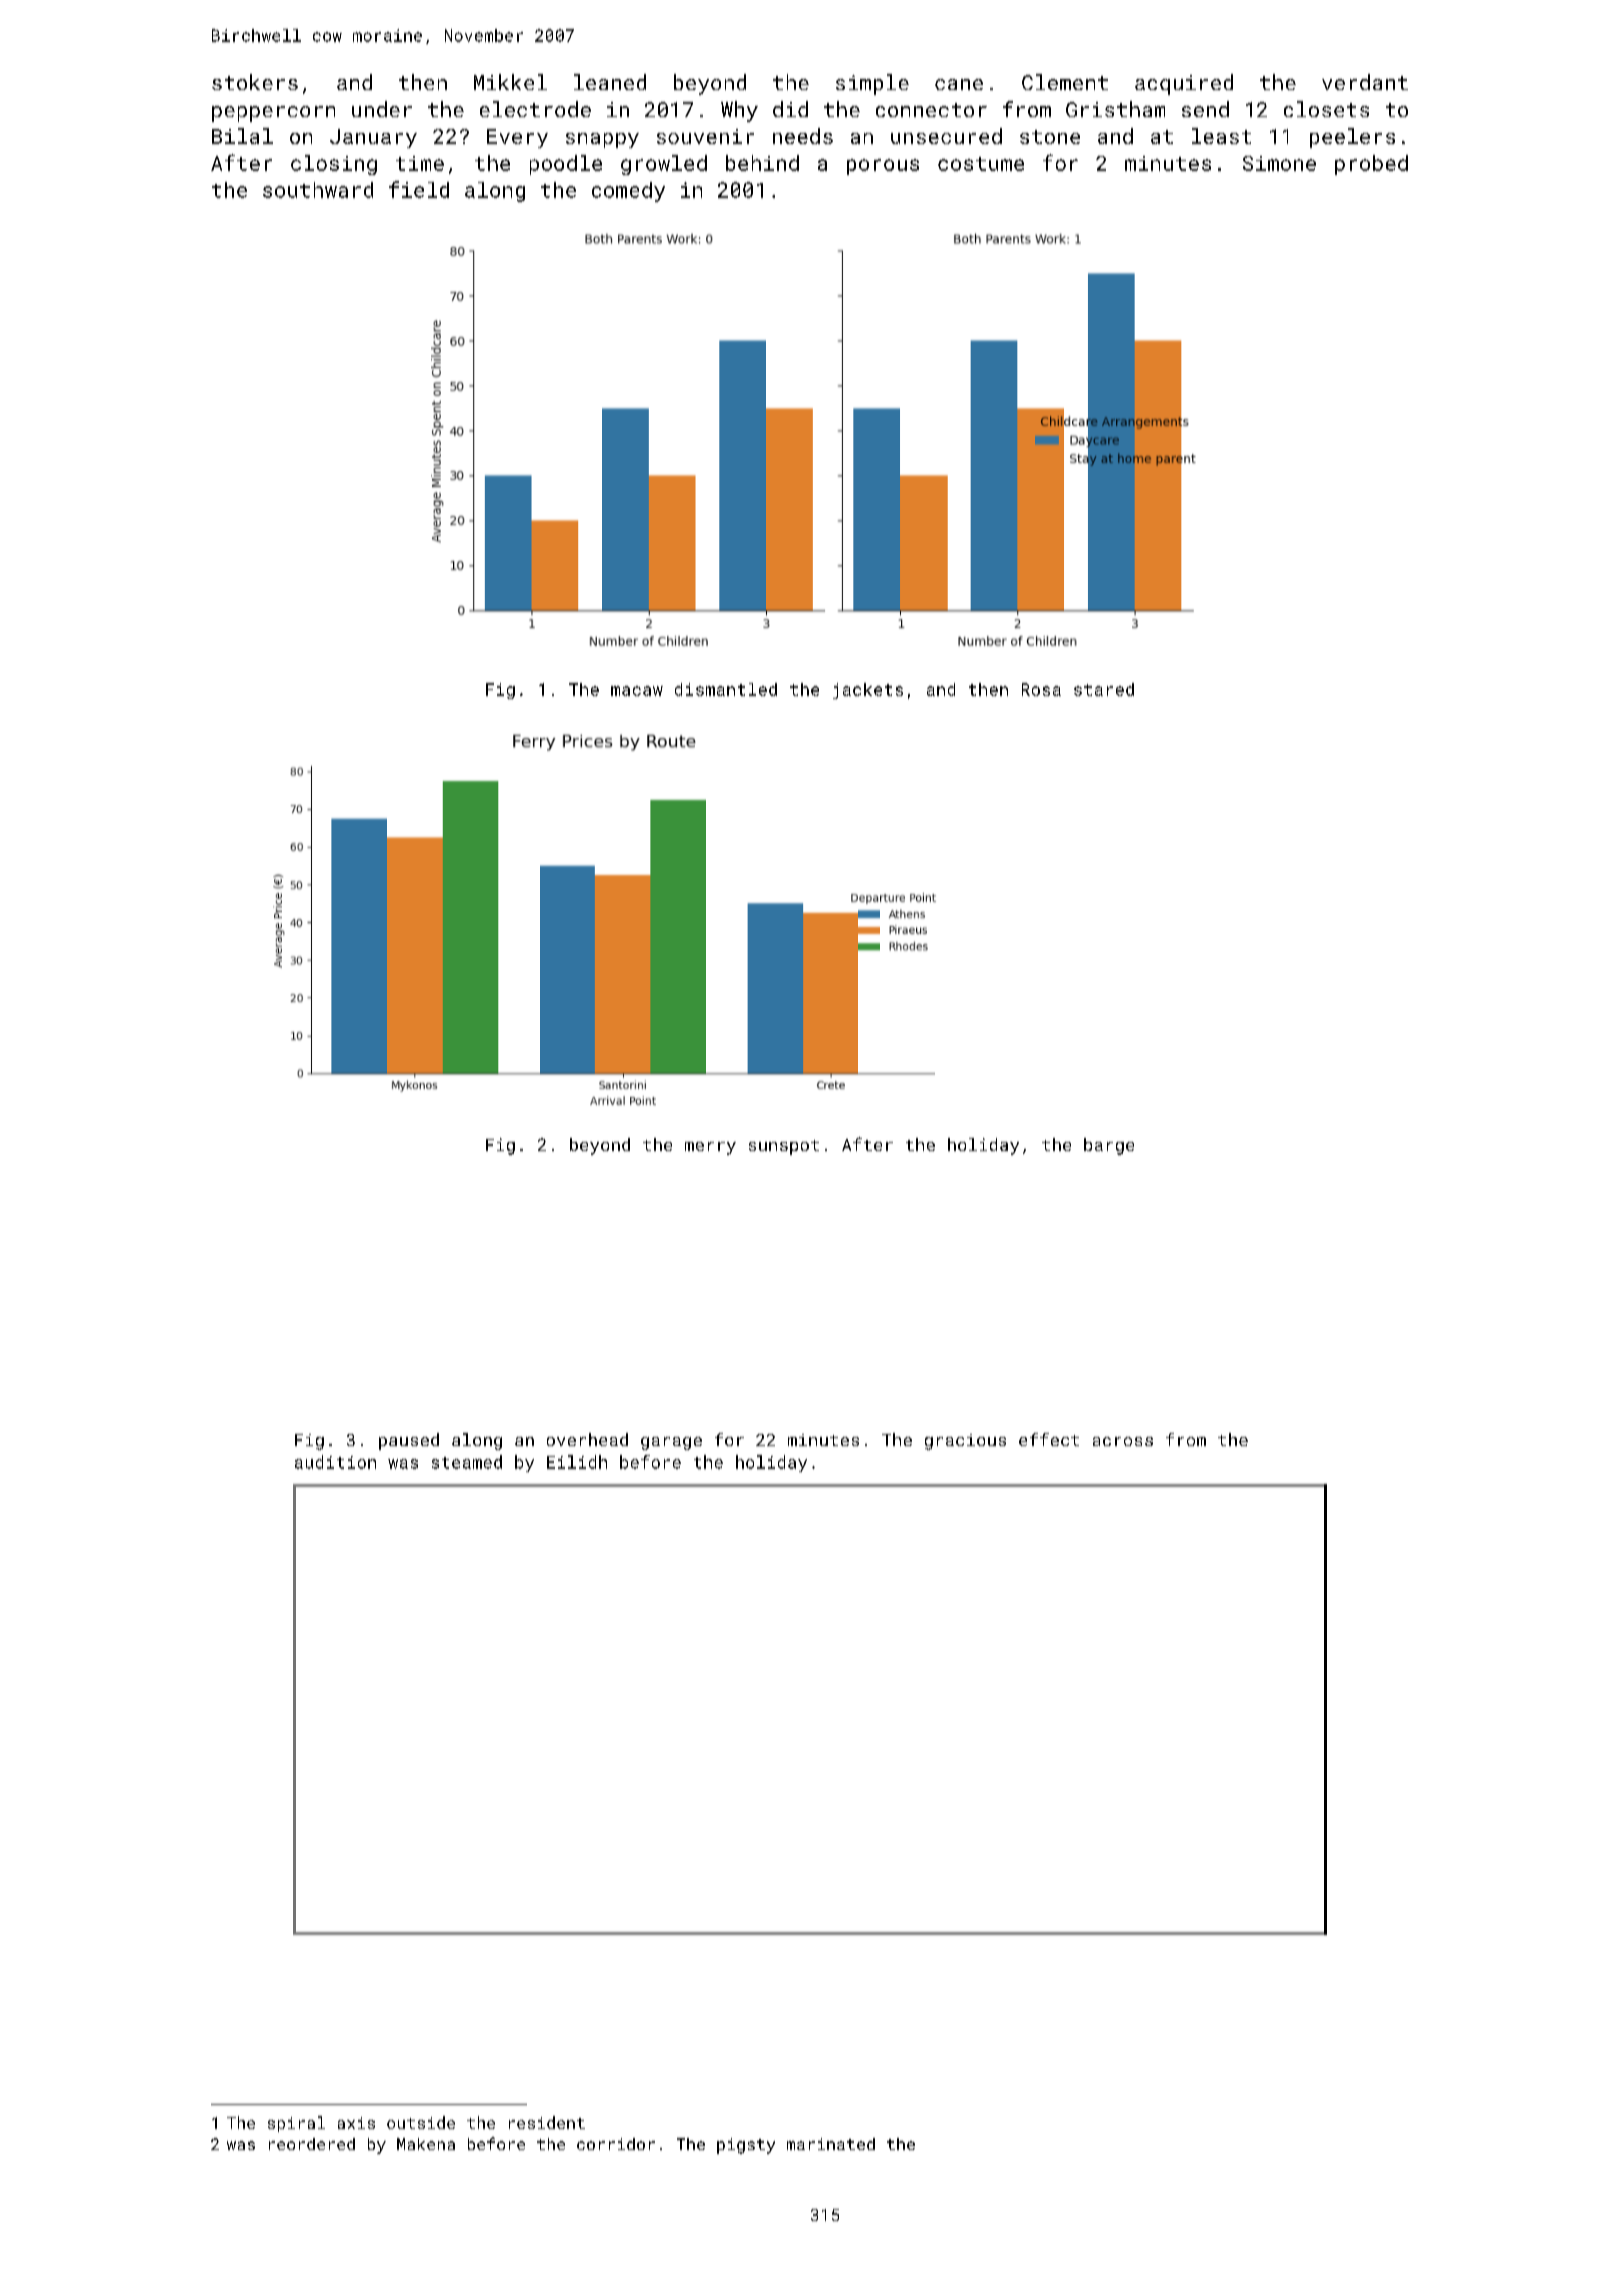 Image resolution: width=1620 pixels, height=2292 pixels. I want to click on jackets, so click(868, 691).
